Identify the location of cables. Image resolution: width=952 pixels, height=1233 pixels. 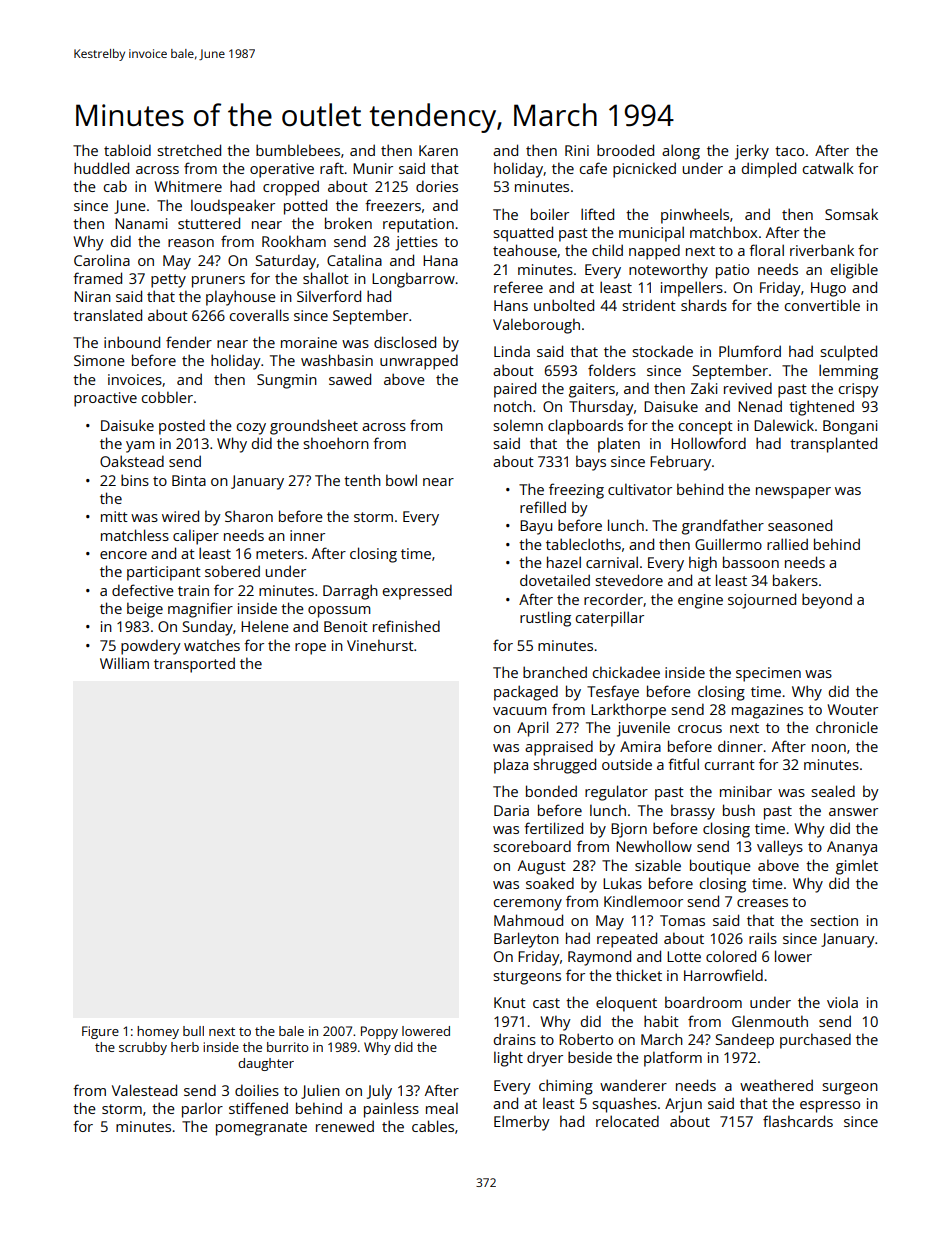
(433, 1126).
